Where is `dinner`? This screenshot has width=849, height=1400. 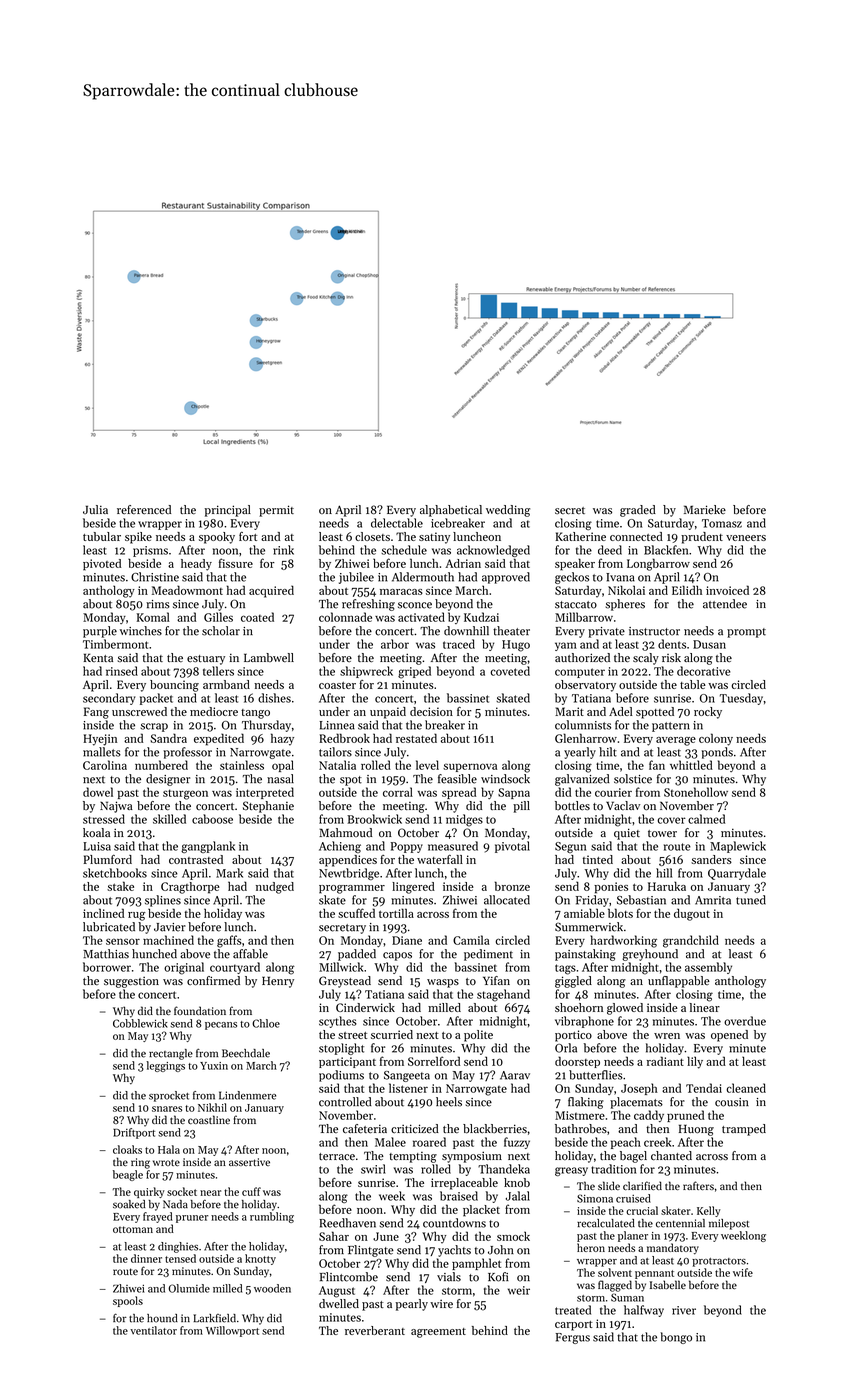 dinner is located at coordinates (146, 1258).
